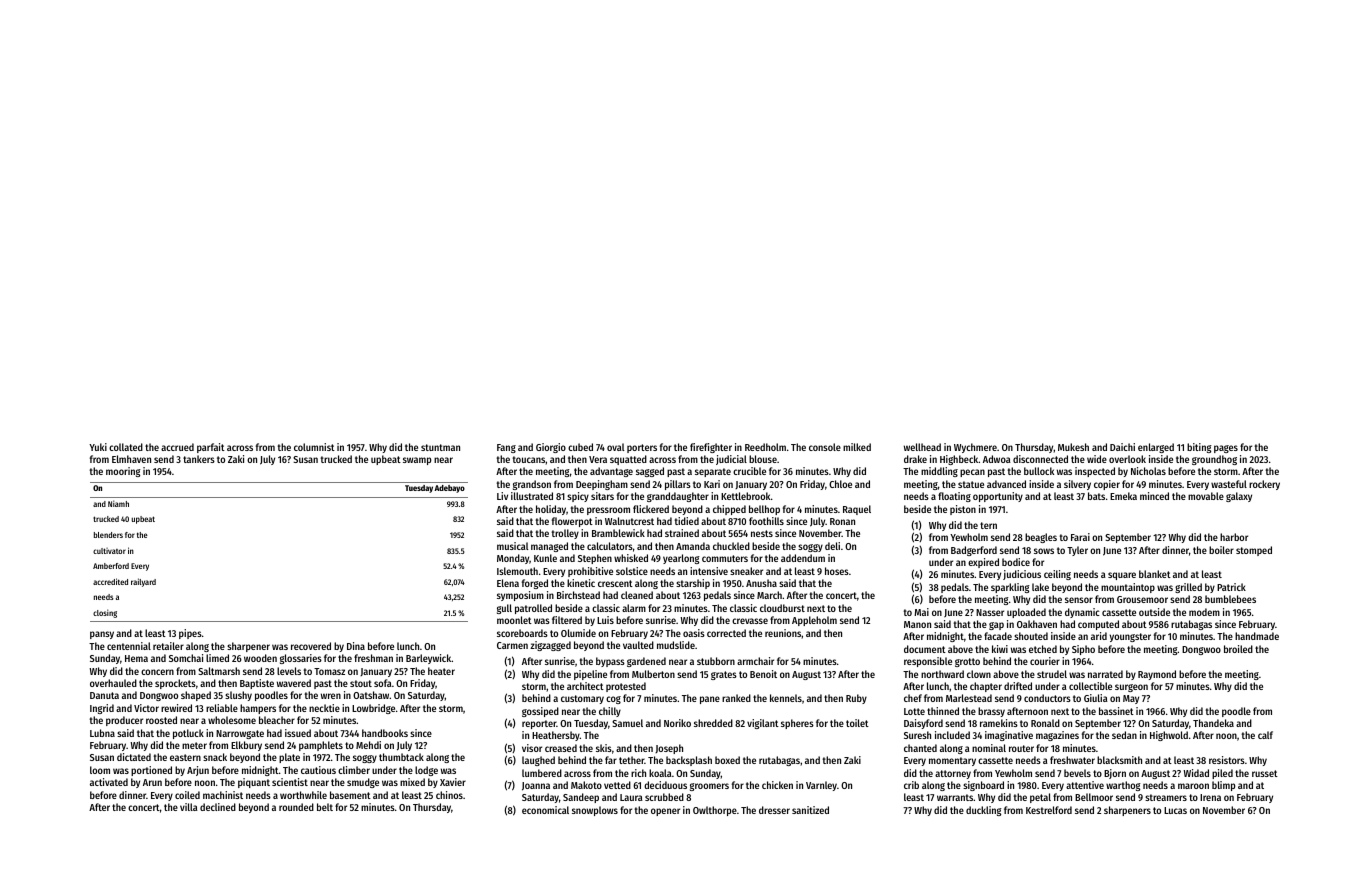 The width and height of the screenshot is (1372, 887). What do you see at coordinates (506, 448) in the screenshot?
I see `Fang` at bounding box center [506, 448].
